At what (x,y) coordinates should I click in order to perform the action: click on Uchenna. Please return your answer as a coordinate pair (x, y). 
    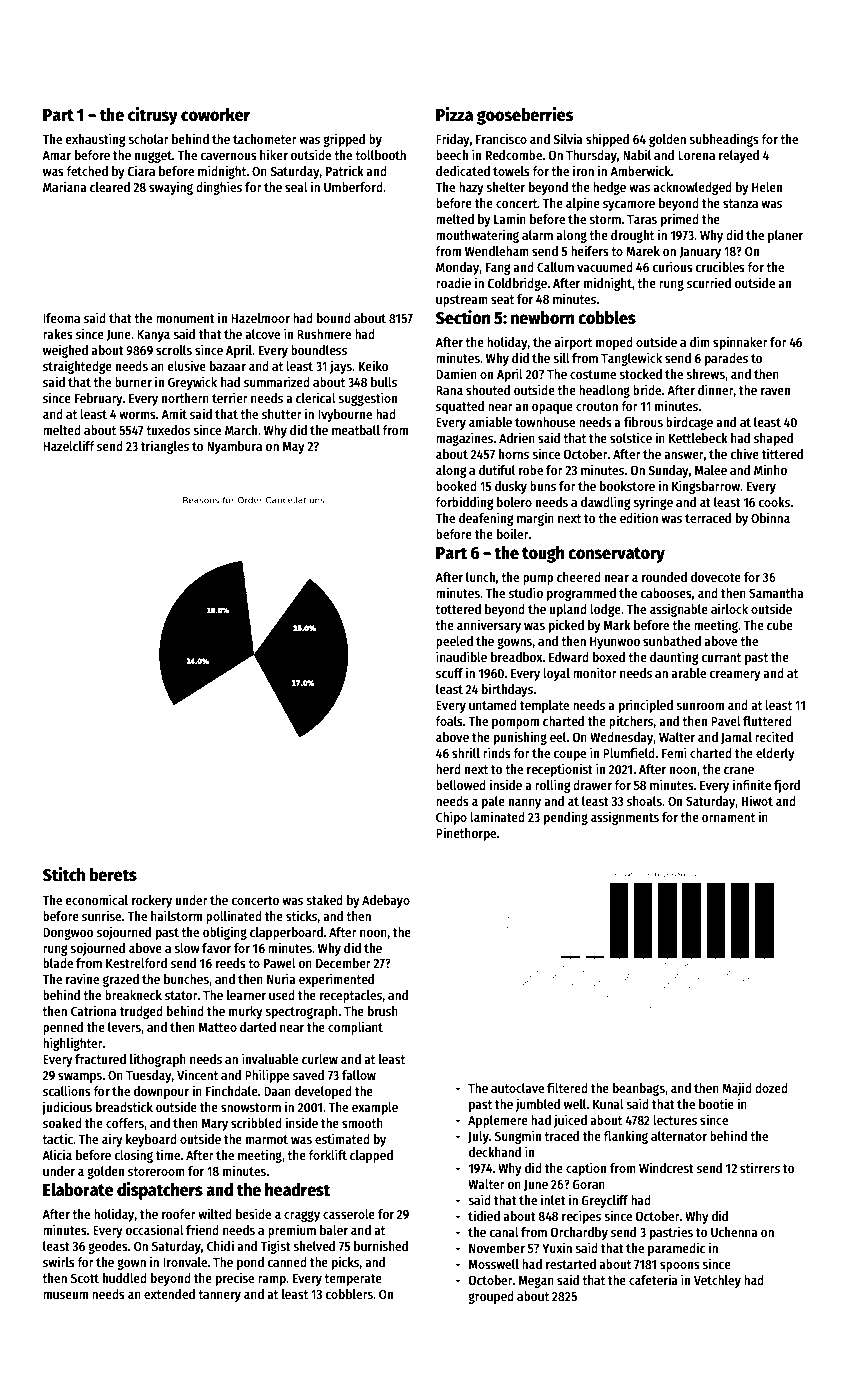
    Looking at the image, I should click on (734, 1232).
